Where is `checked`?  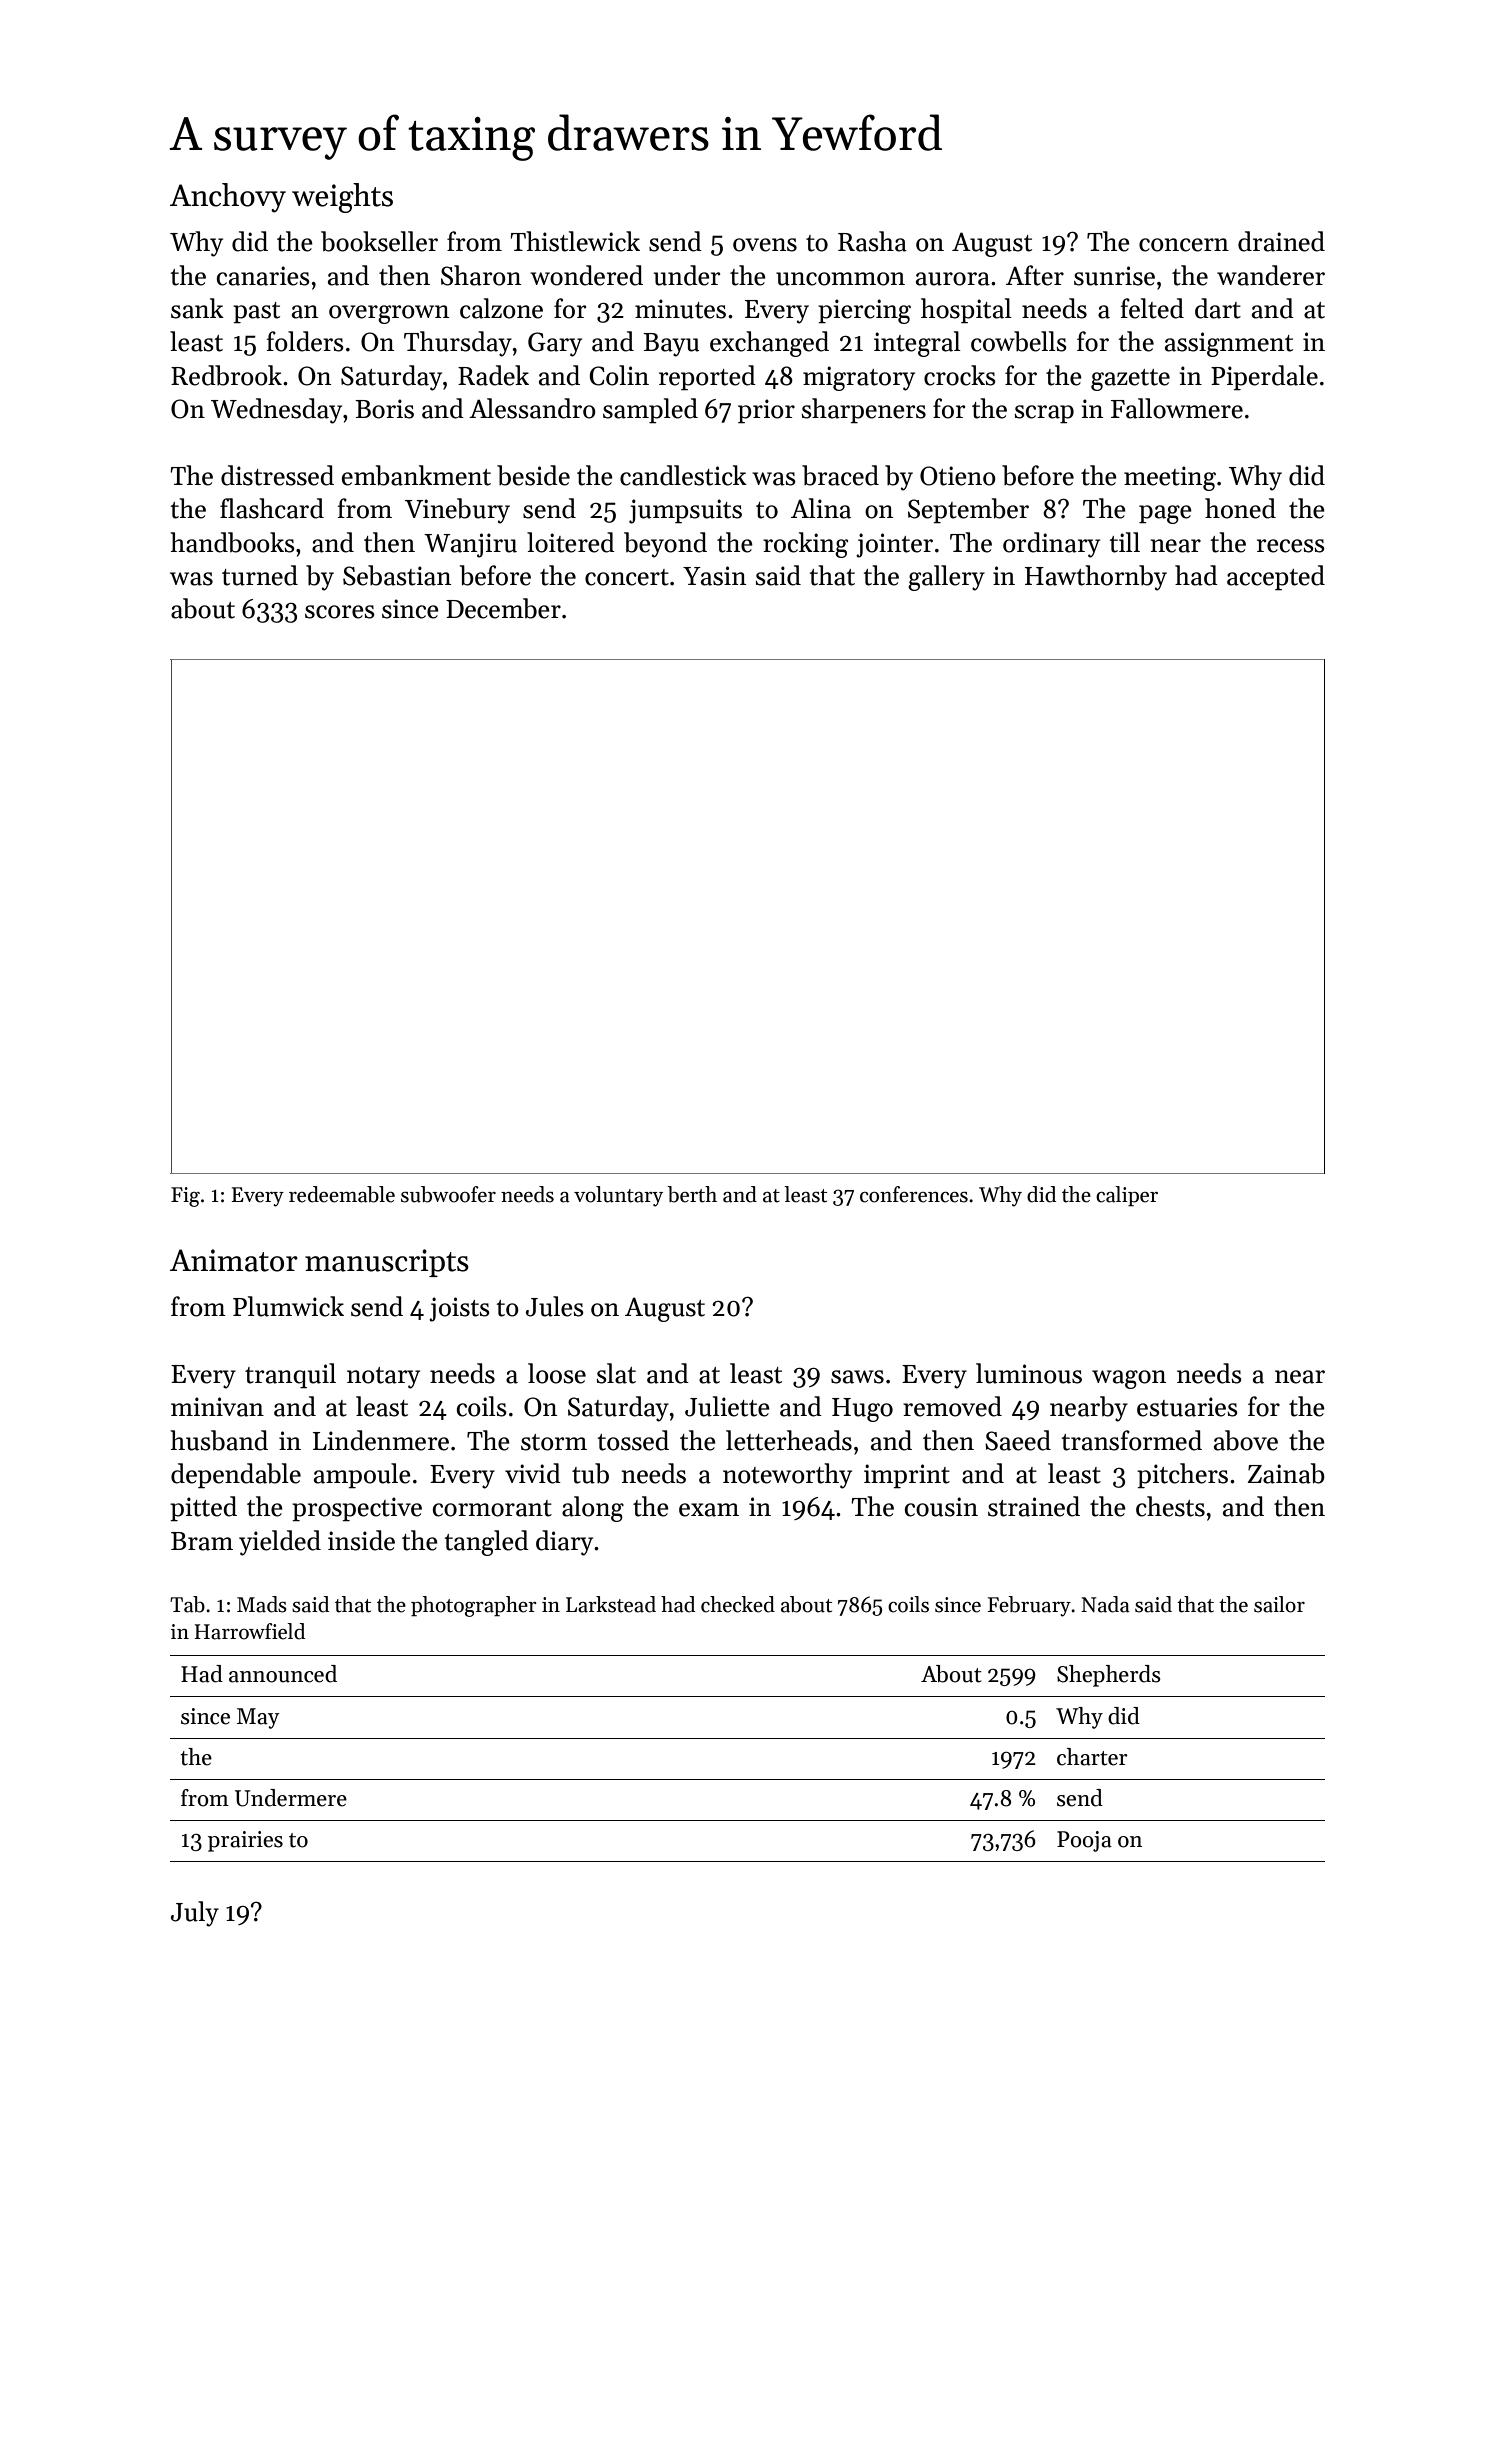
checked is located at coordinates (738, 1604).
